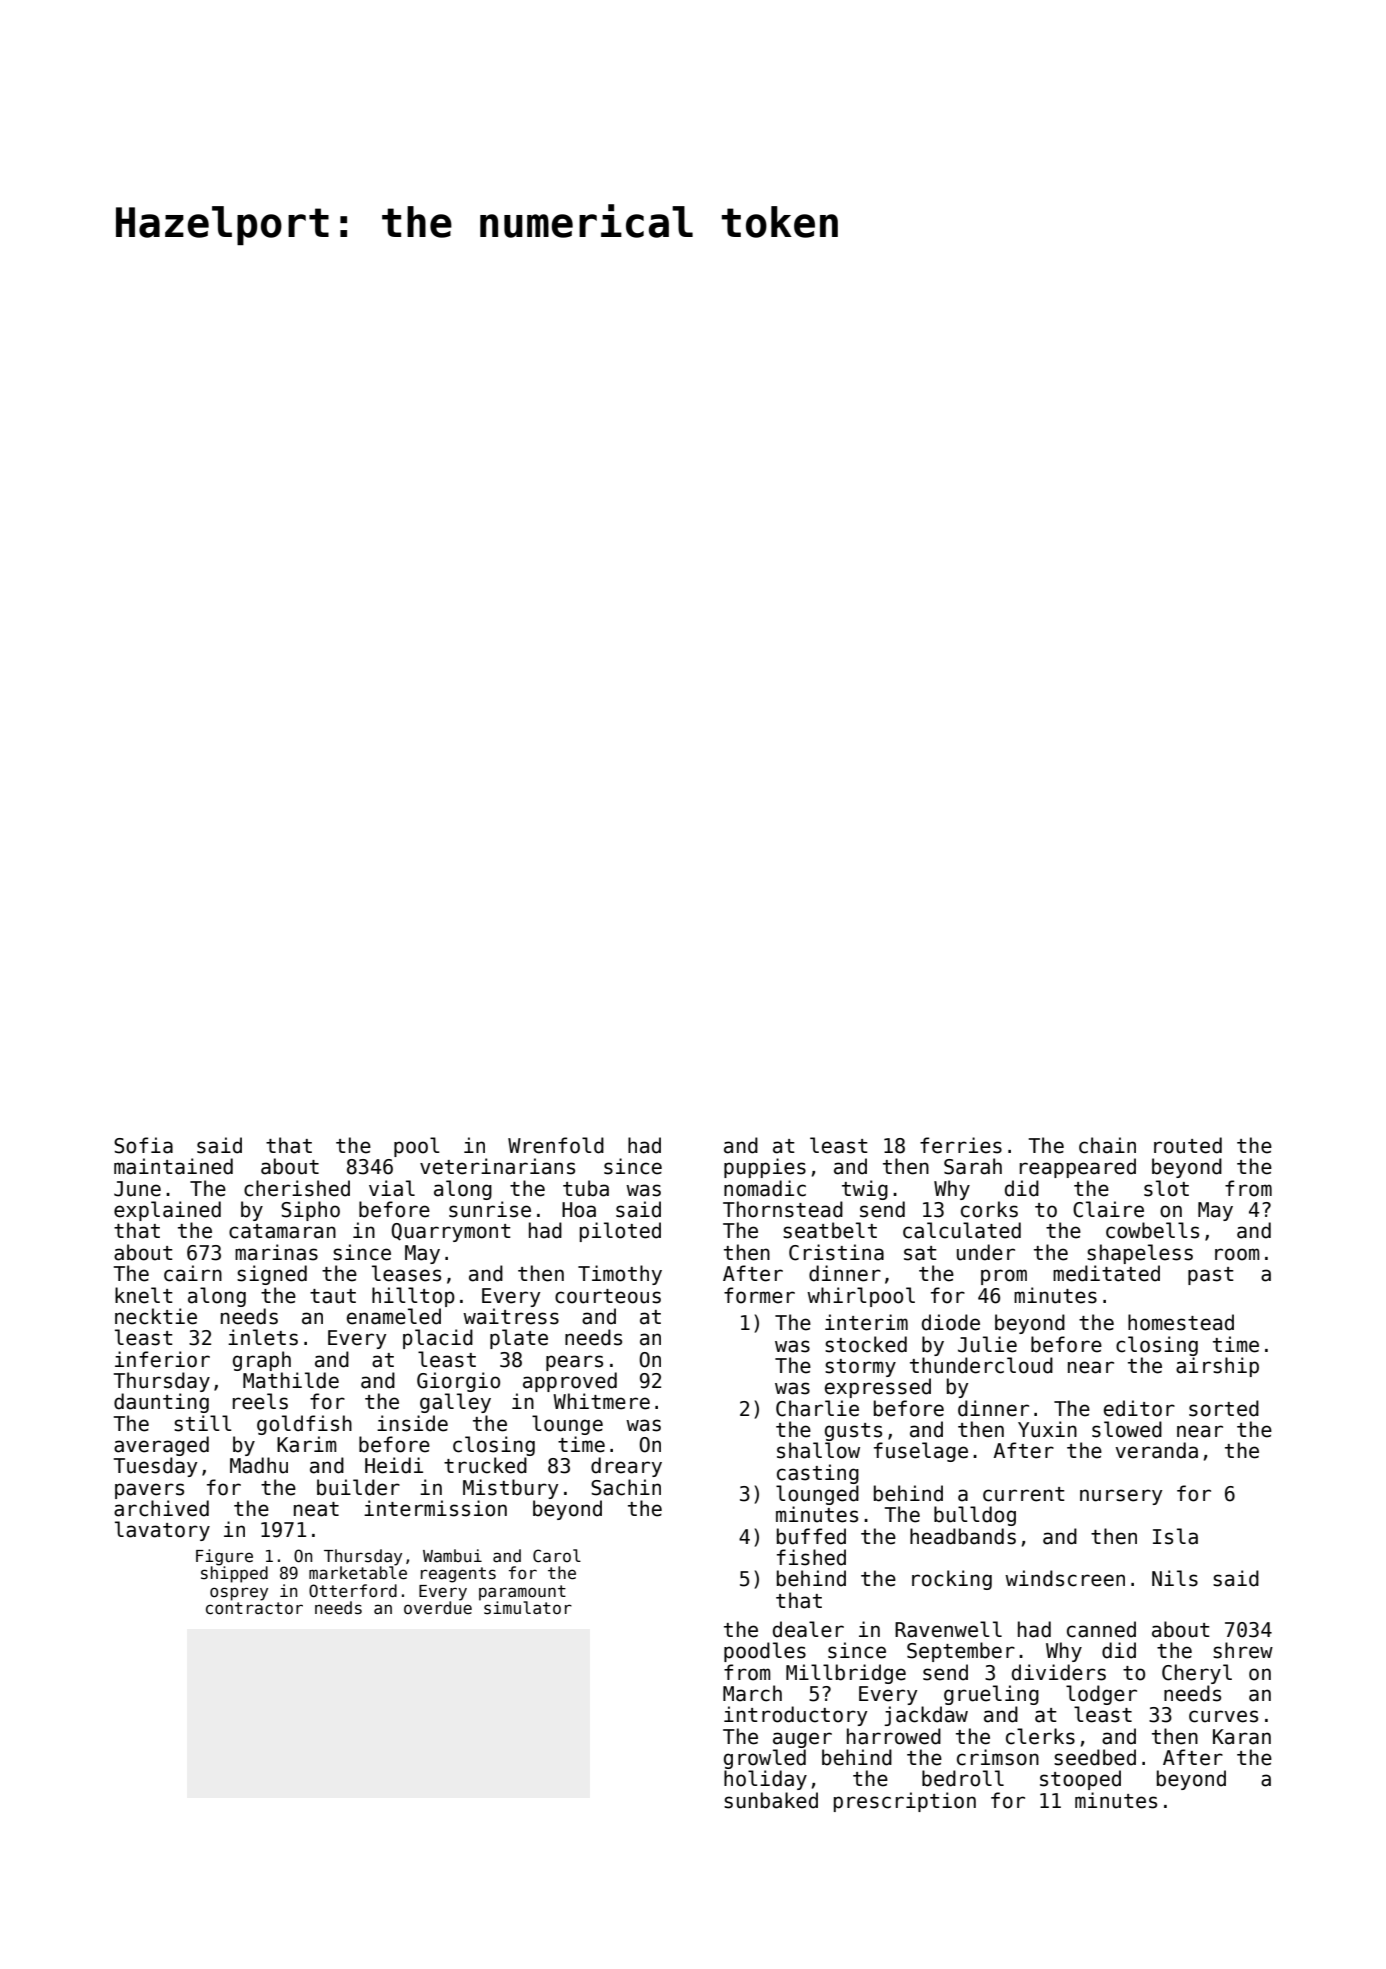  Describe the element at coordinates (282, 1231) in the image. I see `catamaran` at that location.
